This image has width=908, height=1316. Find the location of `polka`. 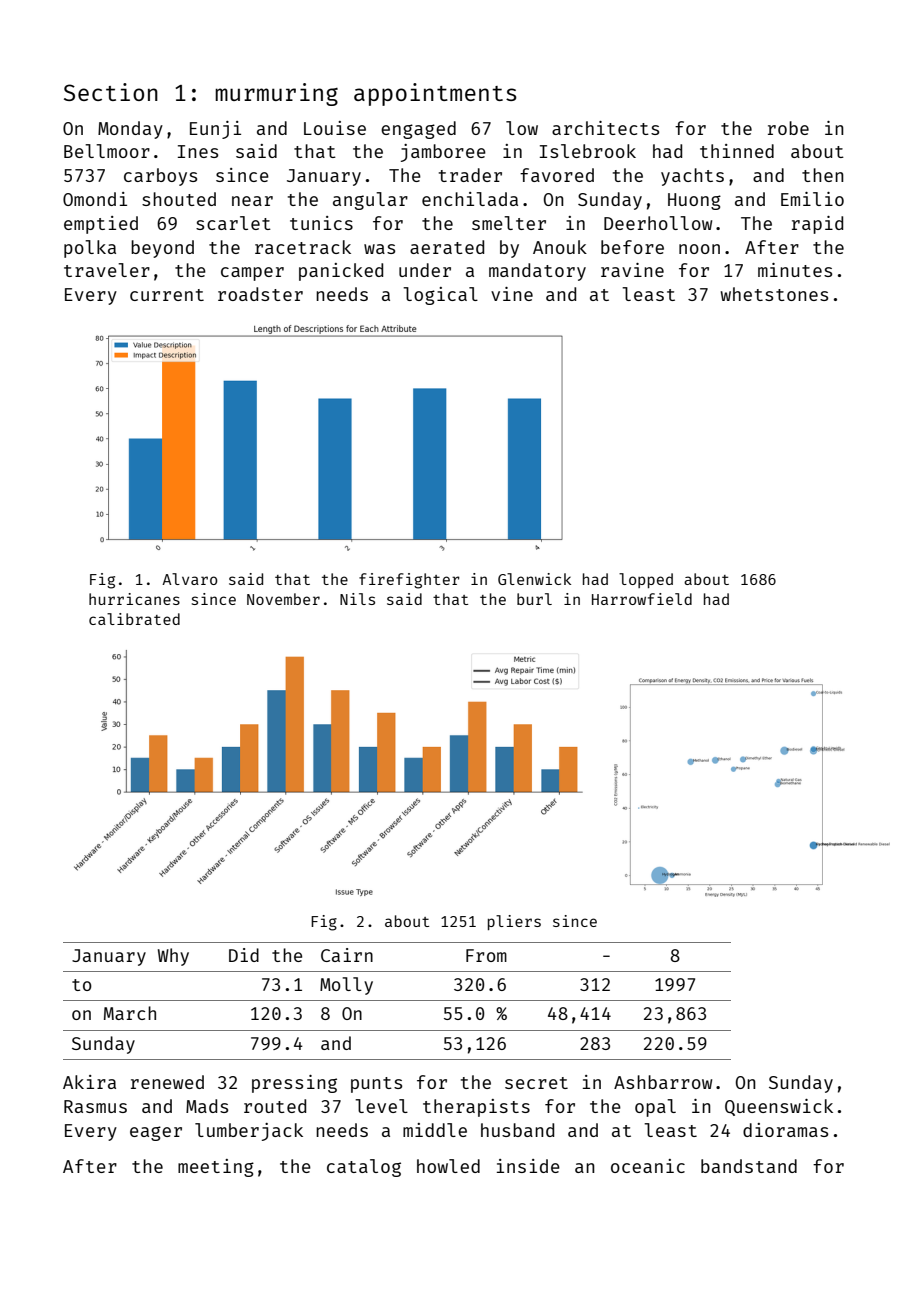

polka is located at coordinates (90, 249).
